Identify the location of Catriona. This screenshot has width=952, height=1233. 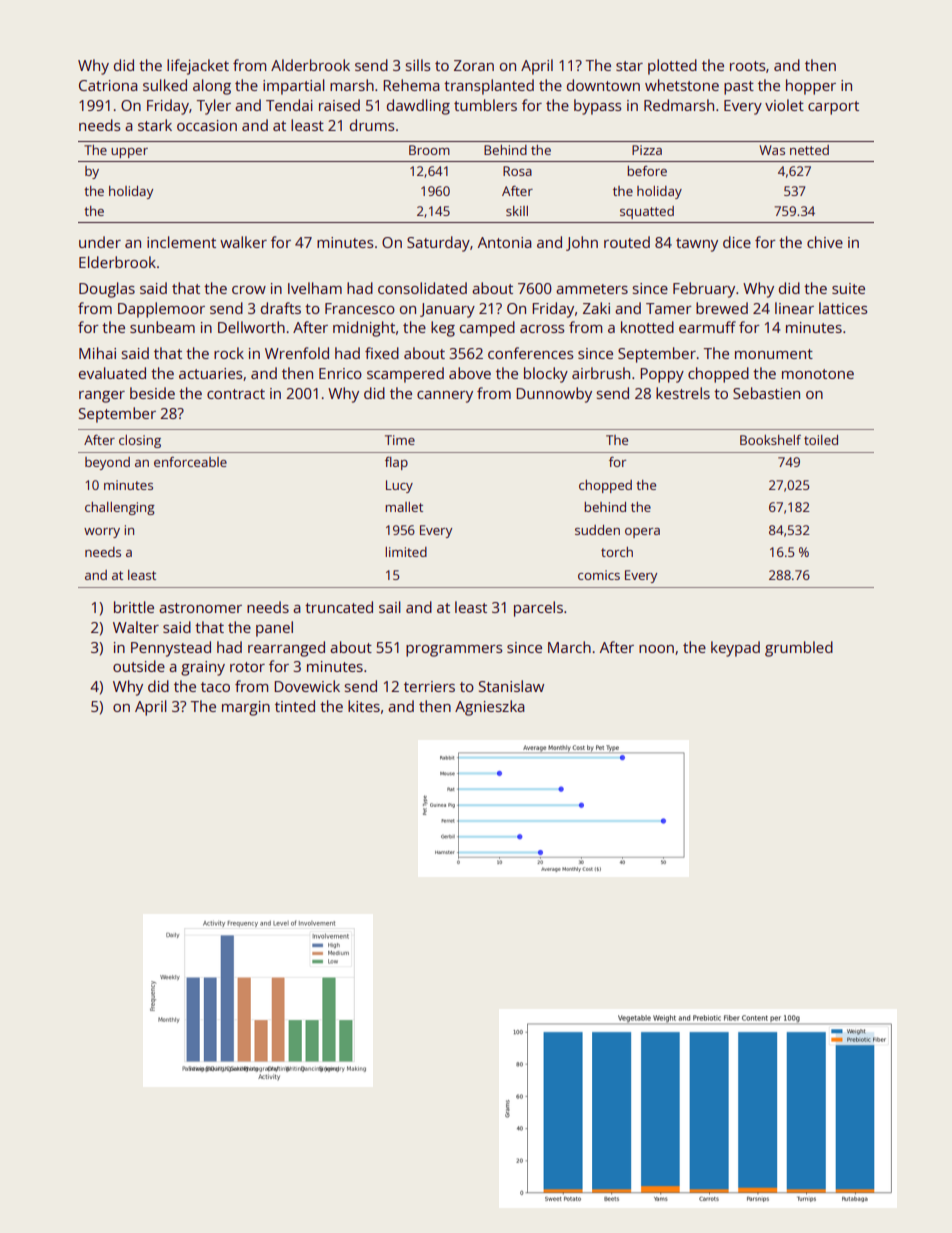
(108, 85).
